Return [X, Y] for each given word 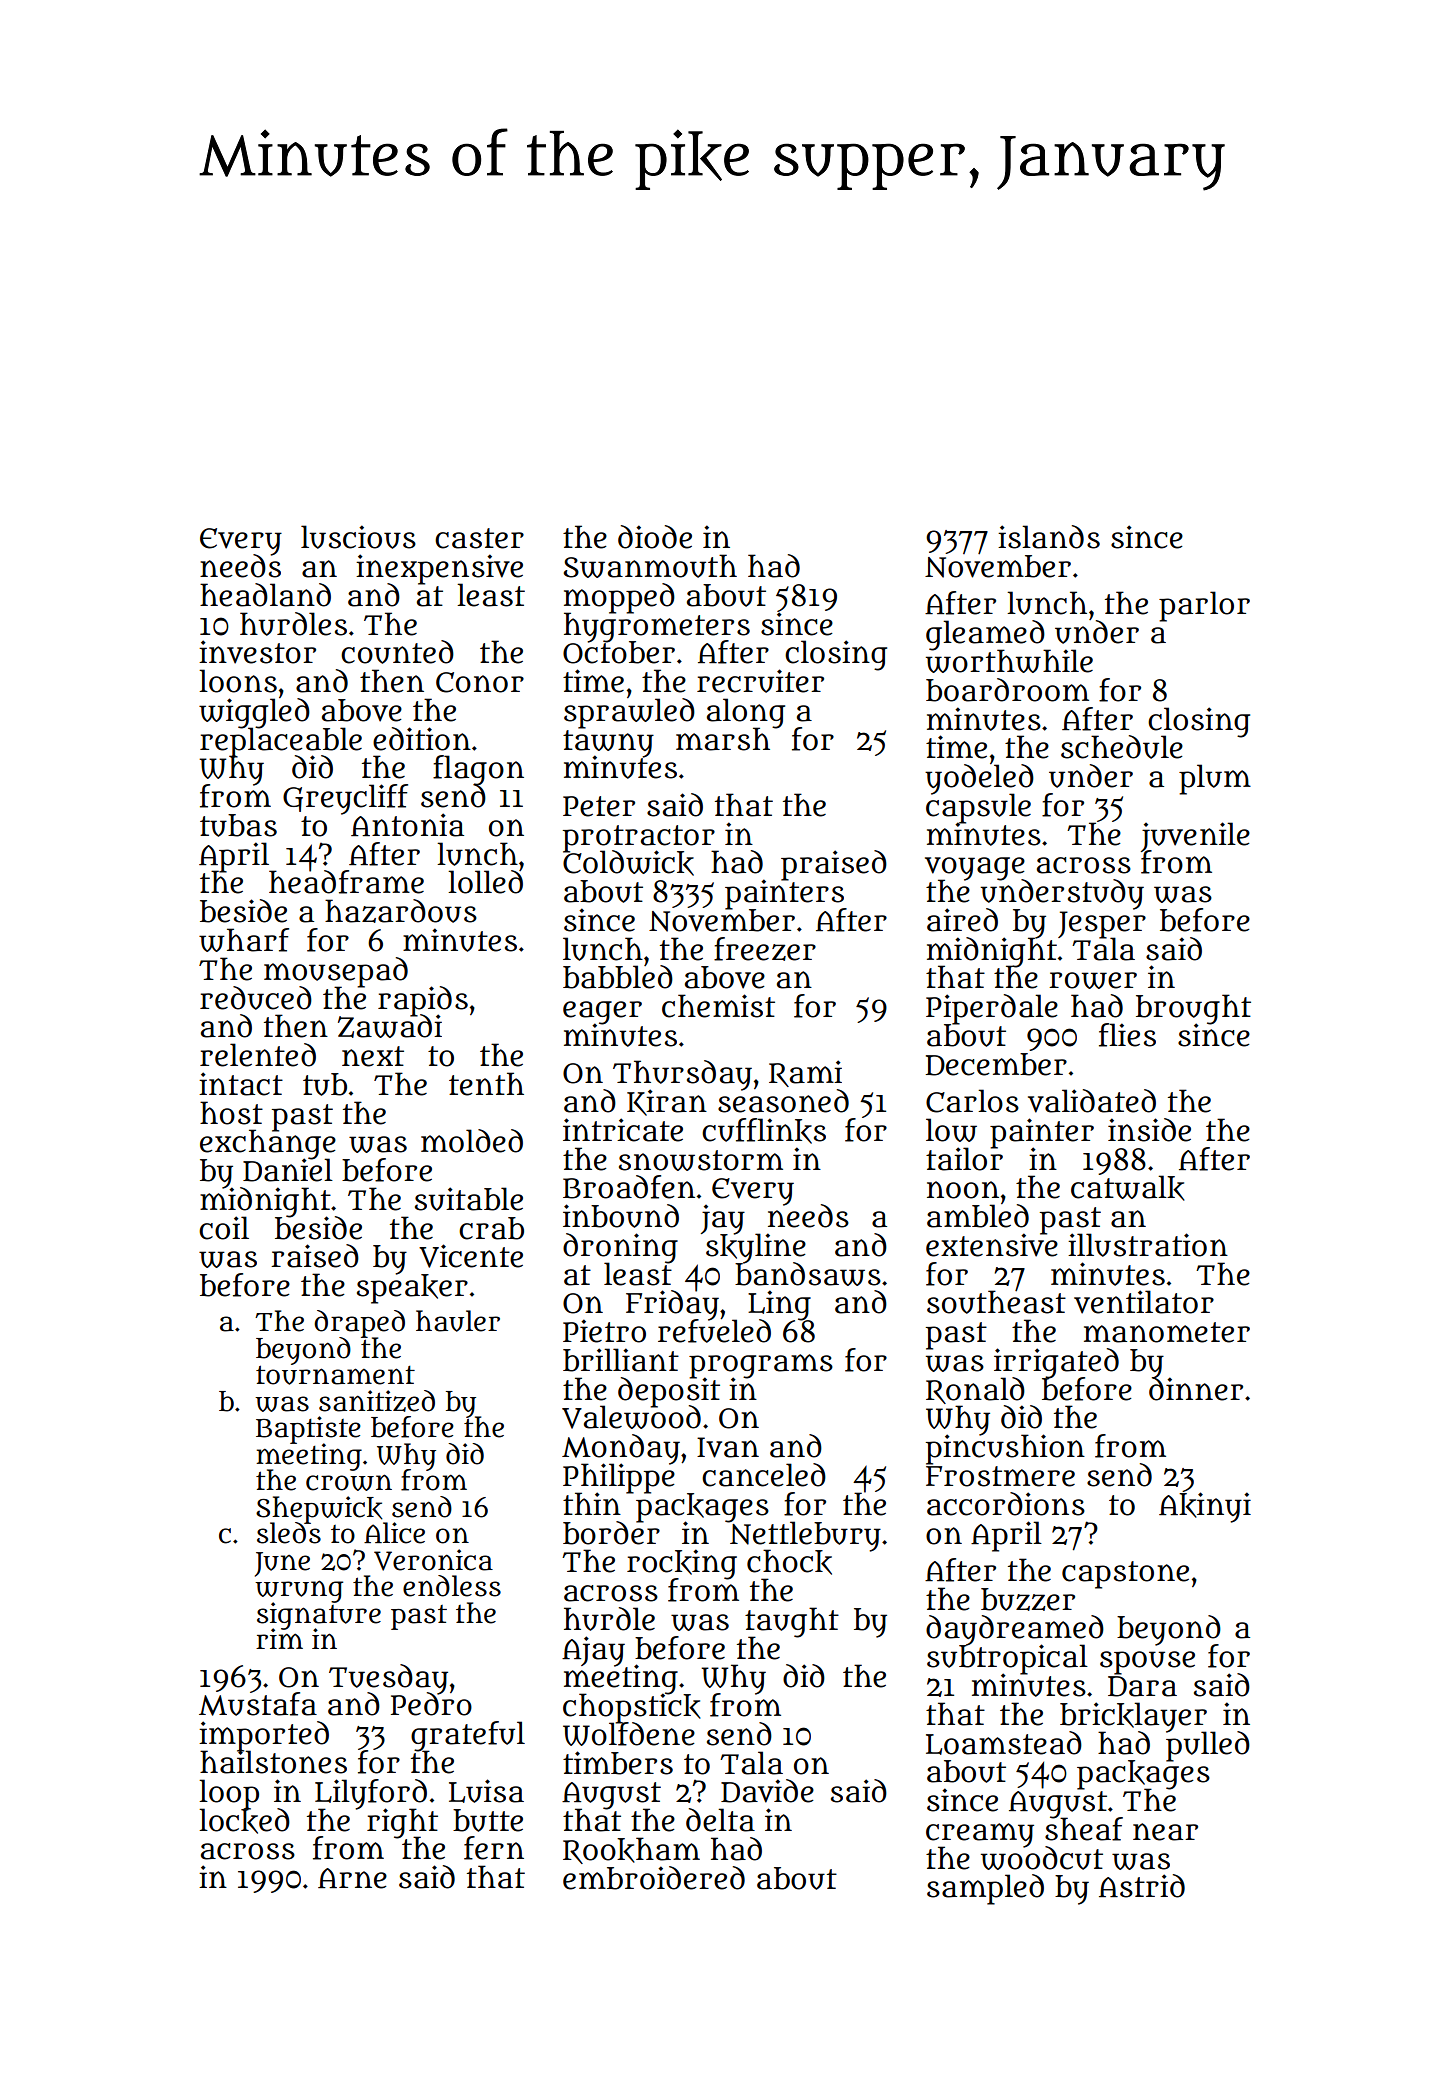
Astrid [1142, 1886]
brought [1193, 1009]
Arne [352, 1878]
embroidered [654, 1878]
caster [479, 538]
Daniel [288, 1170]
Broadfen [629, 1187]
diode [655, 537]
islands [1049, 537]
